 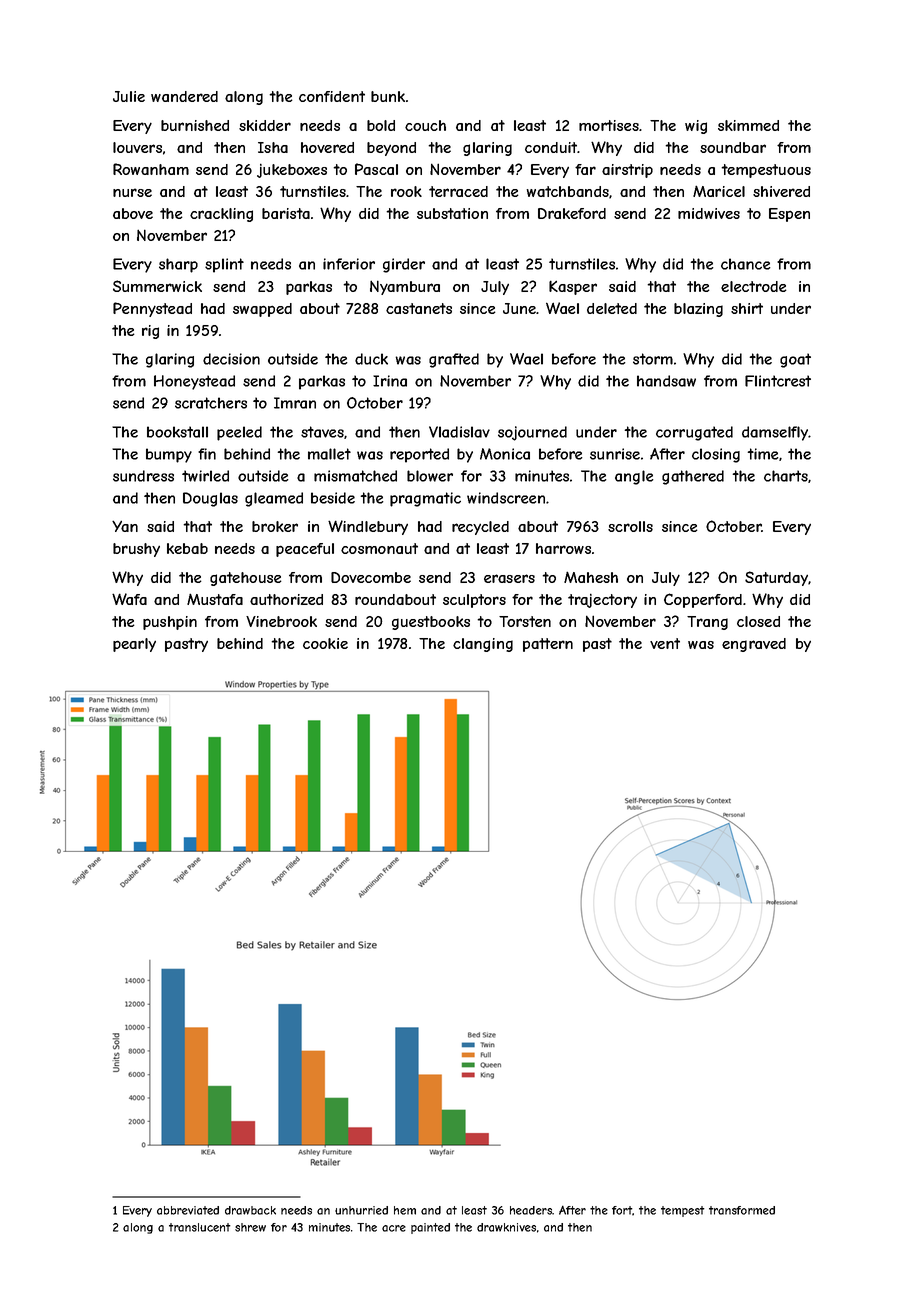 What do you see at coordinates (693, 477) in the document?
I see `gathered` at bounding box center [693, 477].
